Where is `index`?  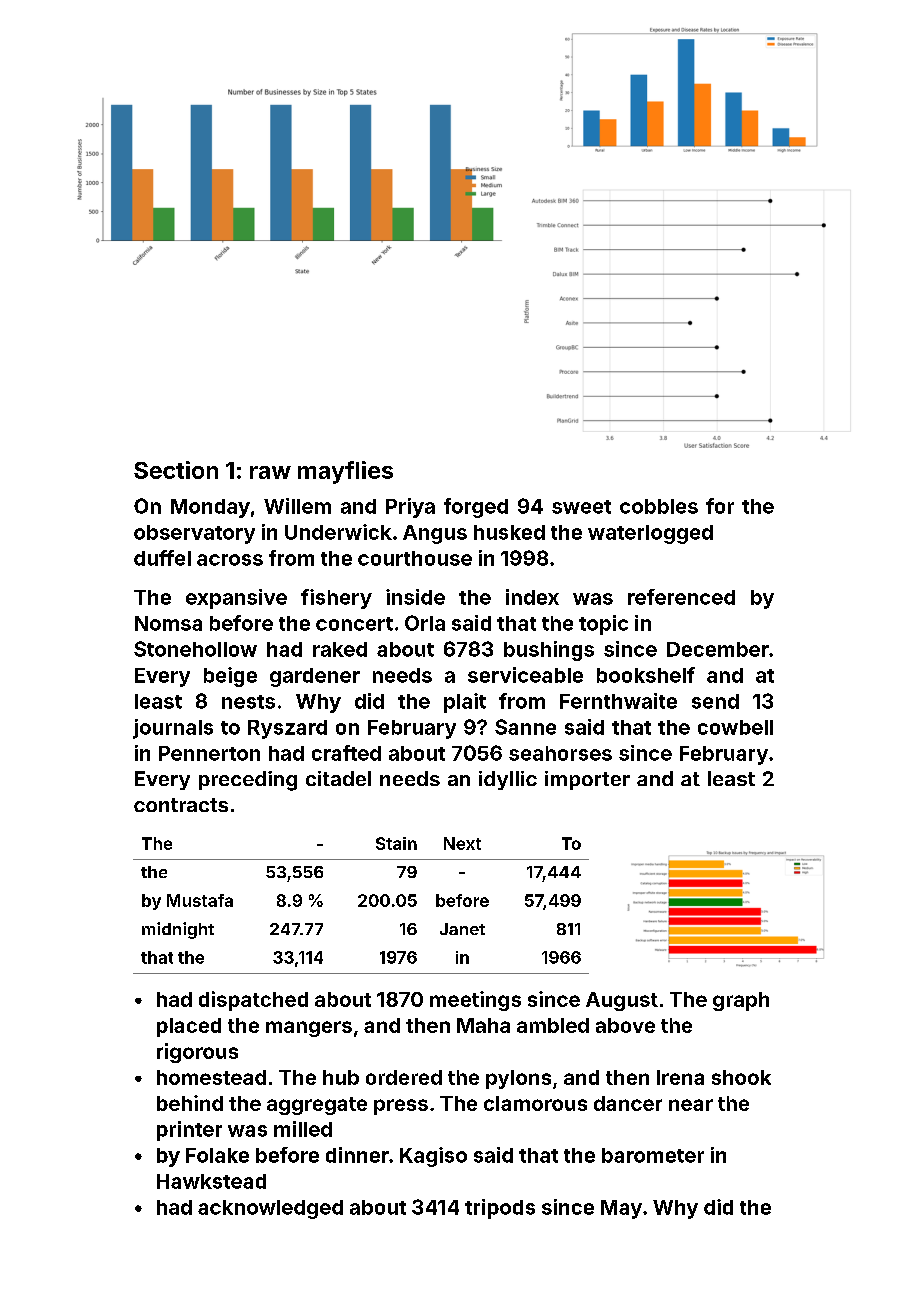 index is located at coordinates (532, 597).
